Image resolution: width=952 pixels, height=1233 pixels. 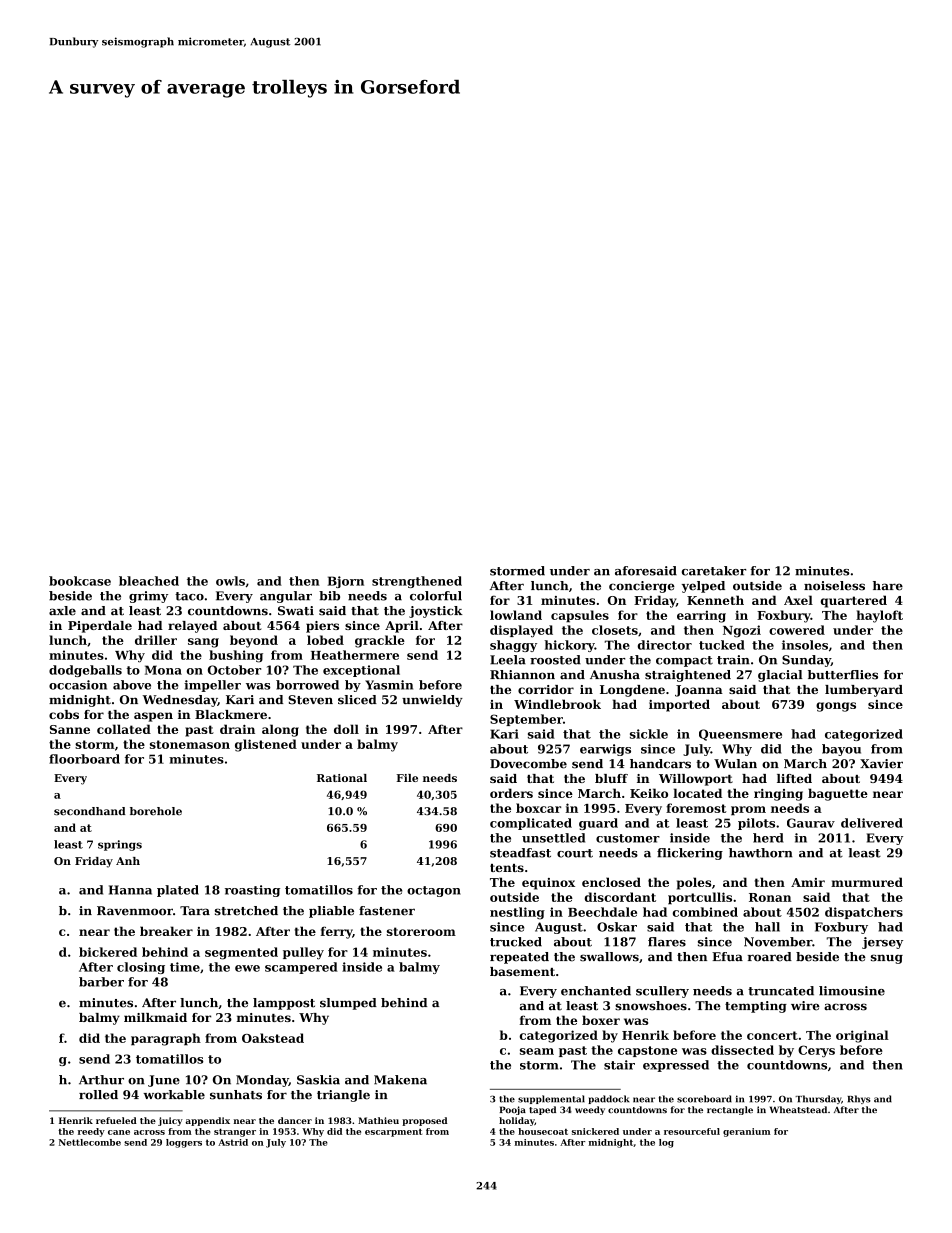 What do you see at coordinates (307, 685) in the document?
I see `borrowed` at bounding box center [307, 685].
